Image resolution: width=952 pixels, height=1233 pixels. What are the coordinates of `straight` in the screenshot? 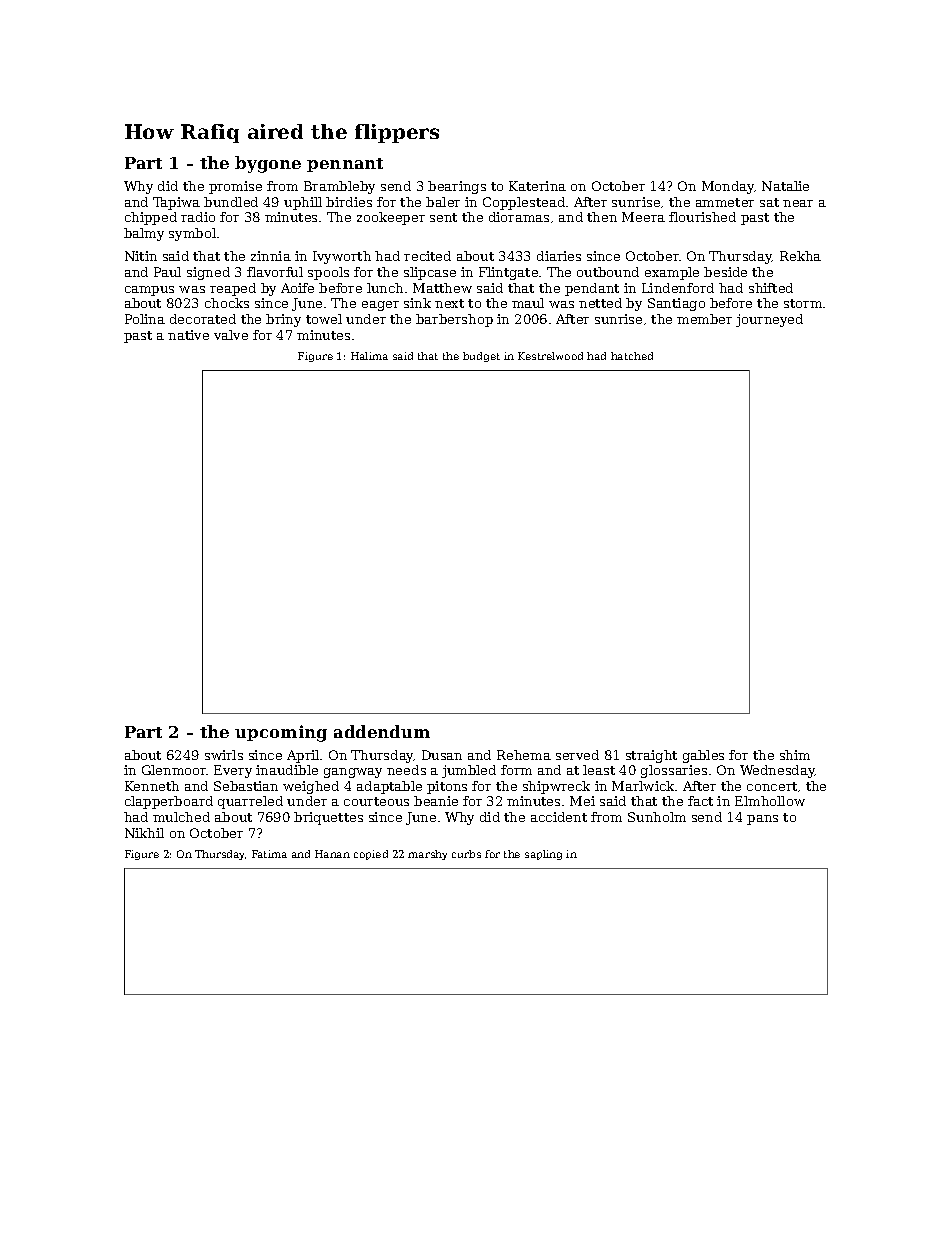 It's located at (651, 756).
